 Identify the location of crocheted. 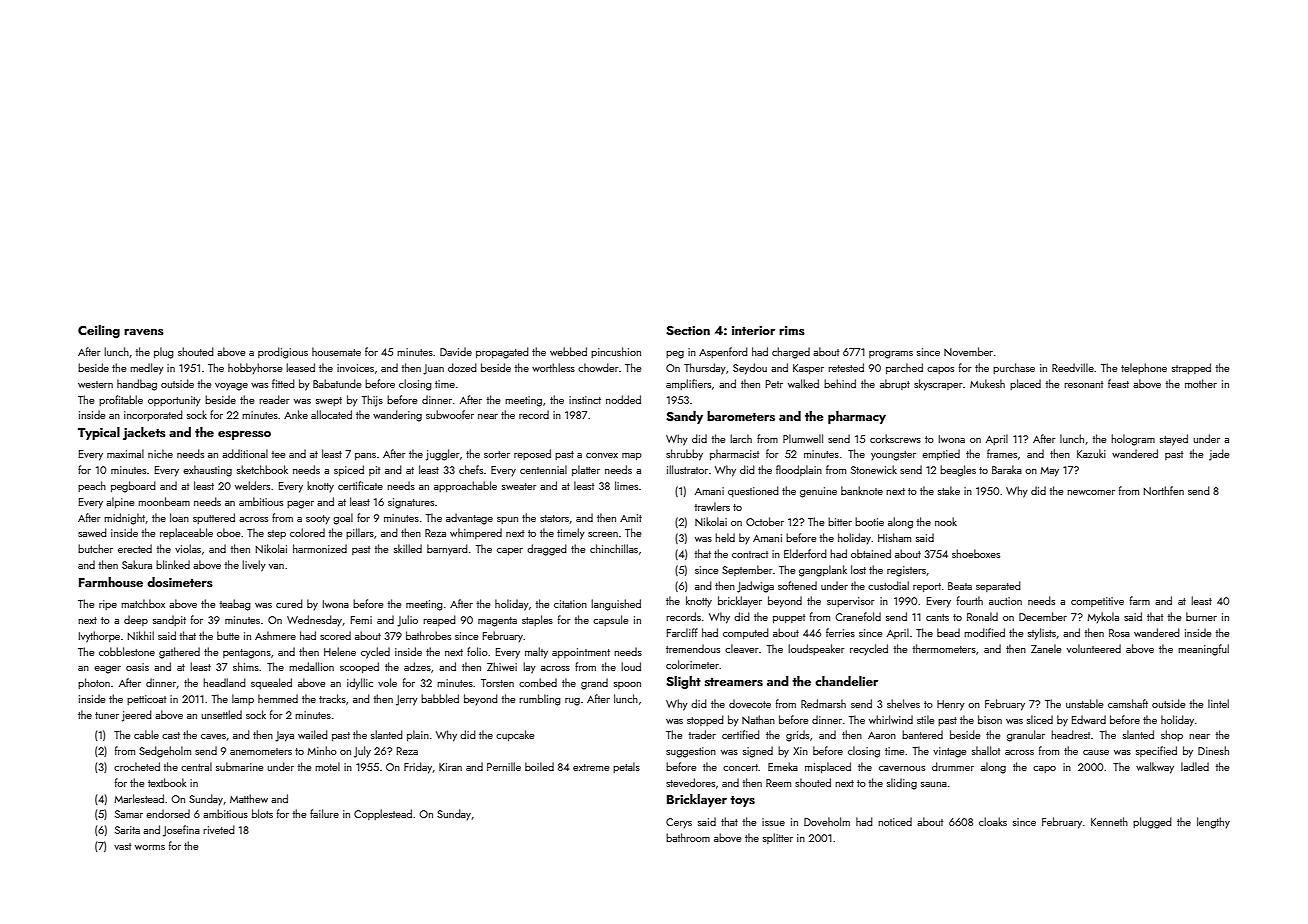
(137, 766).
